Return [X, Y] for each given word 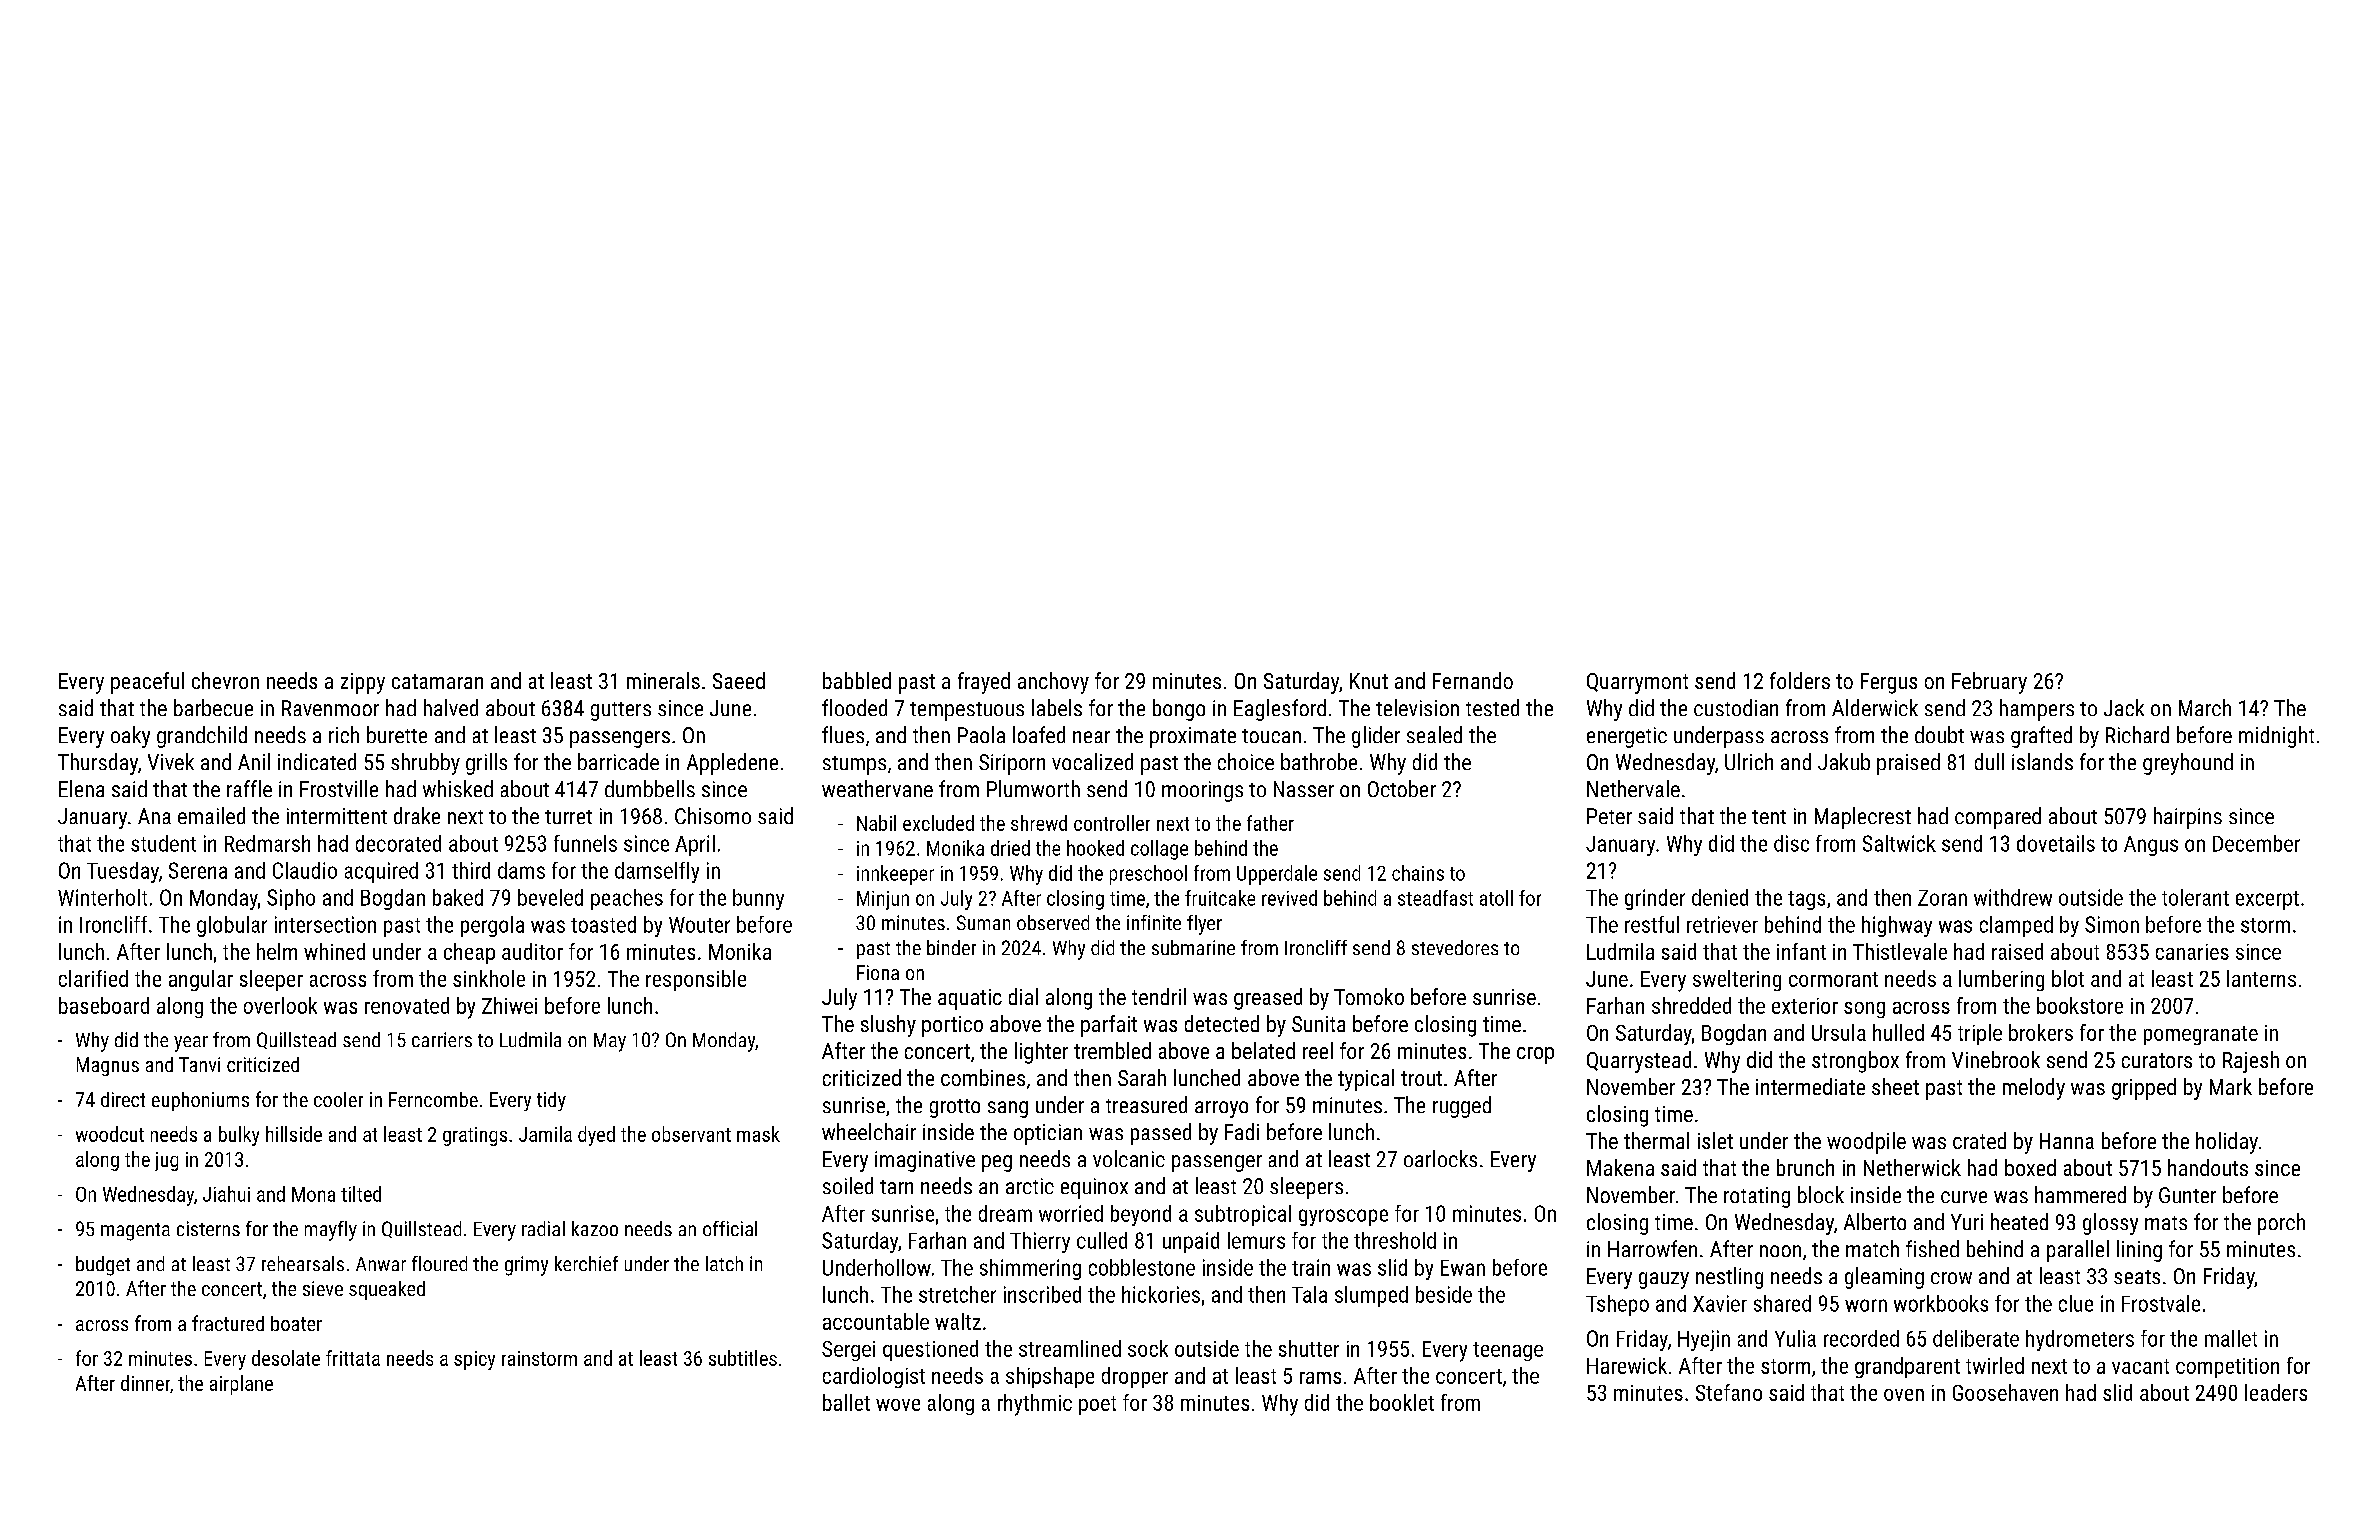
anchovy [1053, 683]
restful [1652, 924]
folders [1800, 680]
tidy [551, 1101]
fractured [228, 1323]
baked [458, 897]
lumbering [2001, 980]
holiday [2227, 1143]
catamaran [437, 681]
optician [1048, 1134]
